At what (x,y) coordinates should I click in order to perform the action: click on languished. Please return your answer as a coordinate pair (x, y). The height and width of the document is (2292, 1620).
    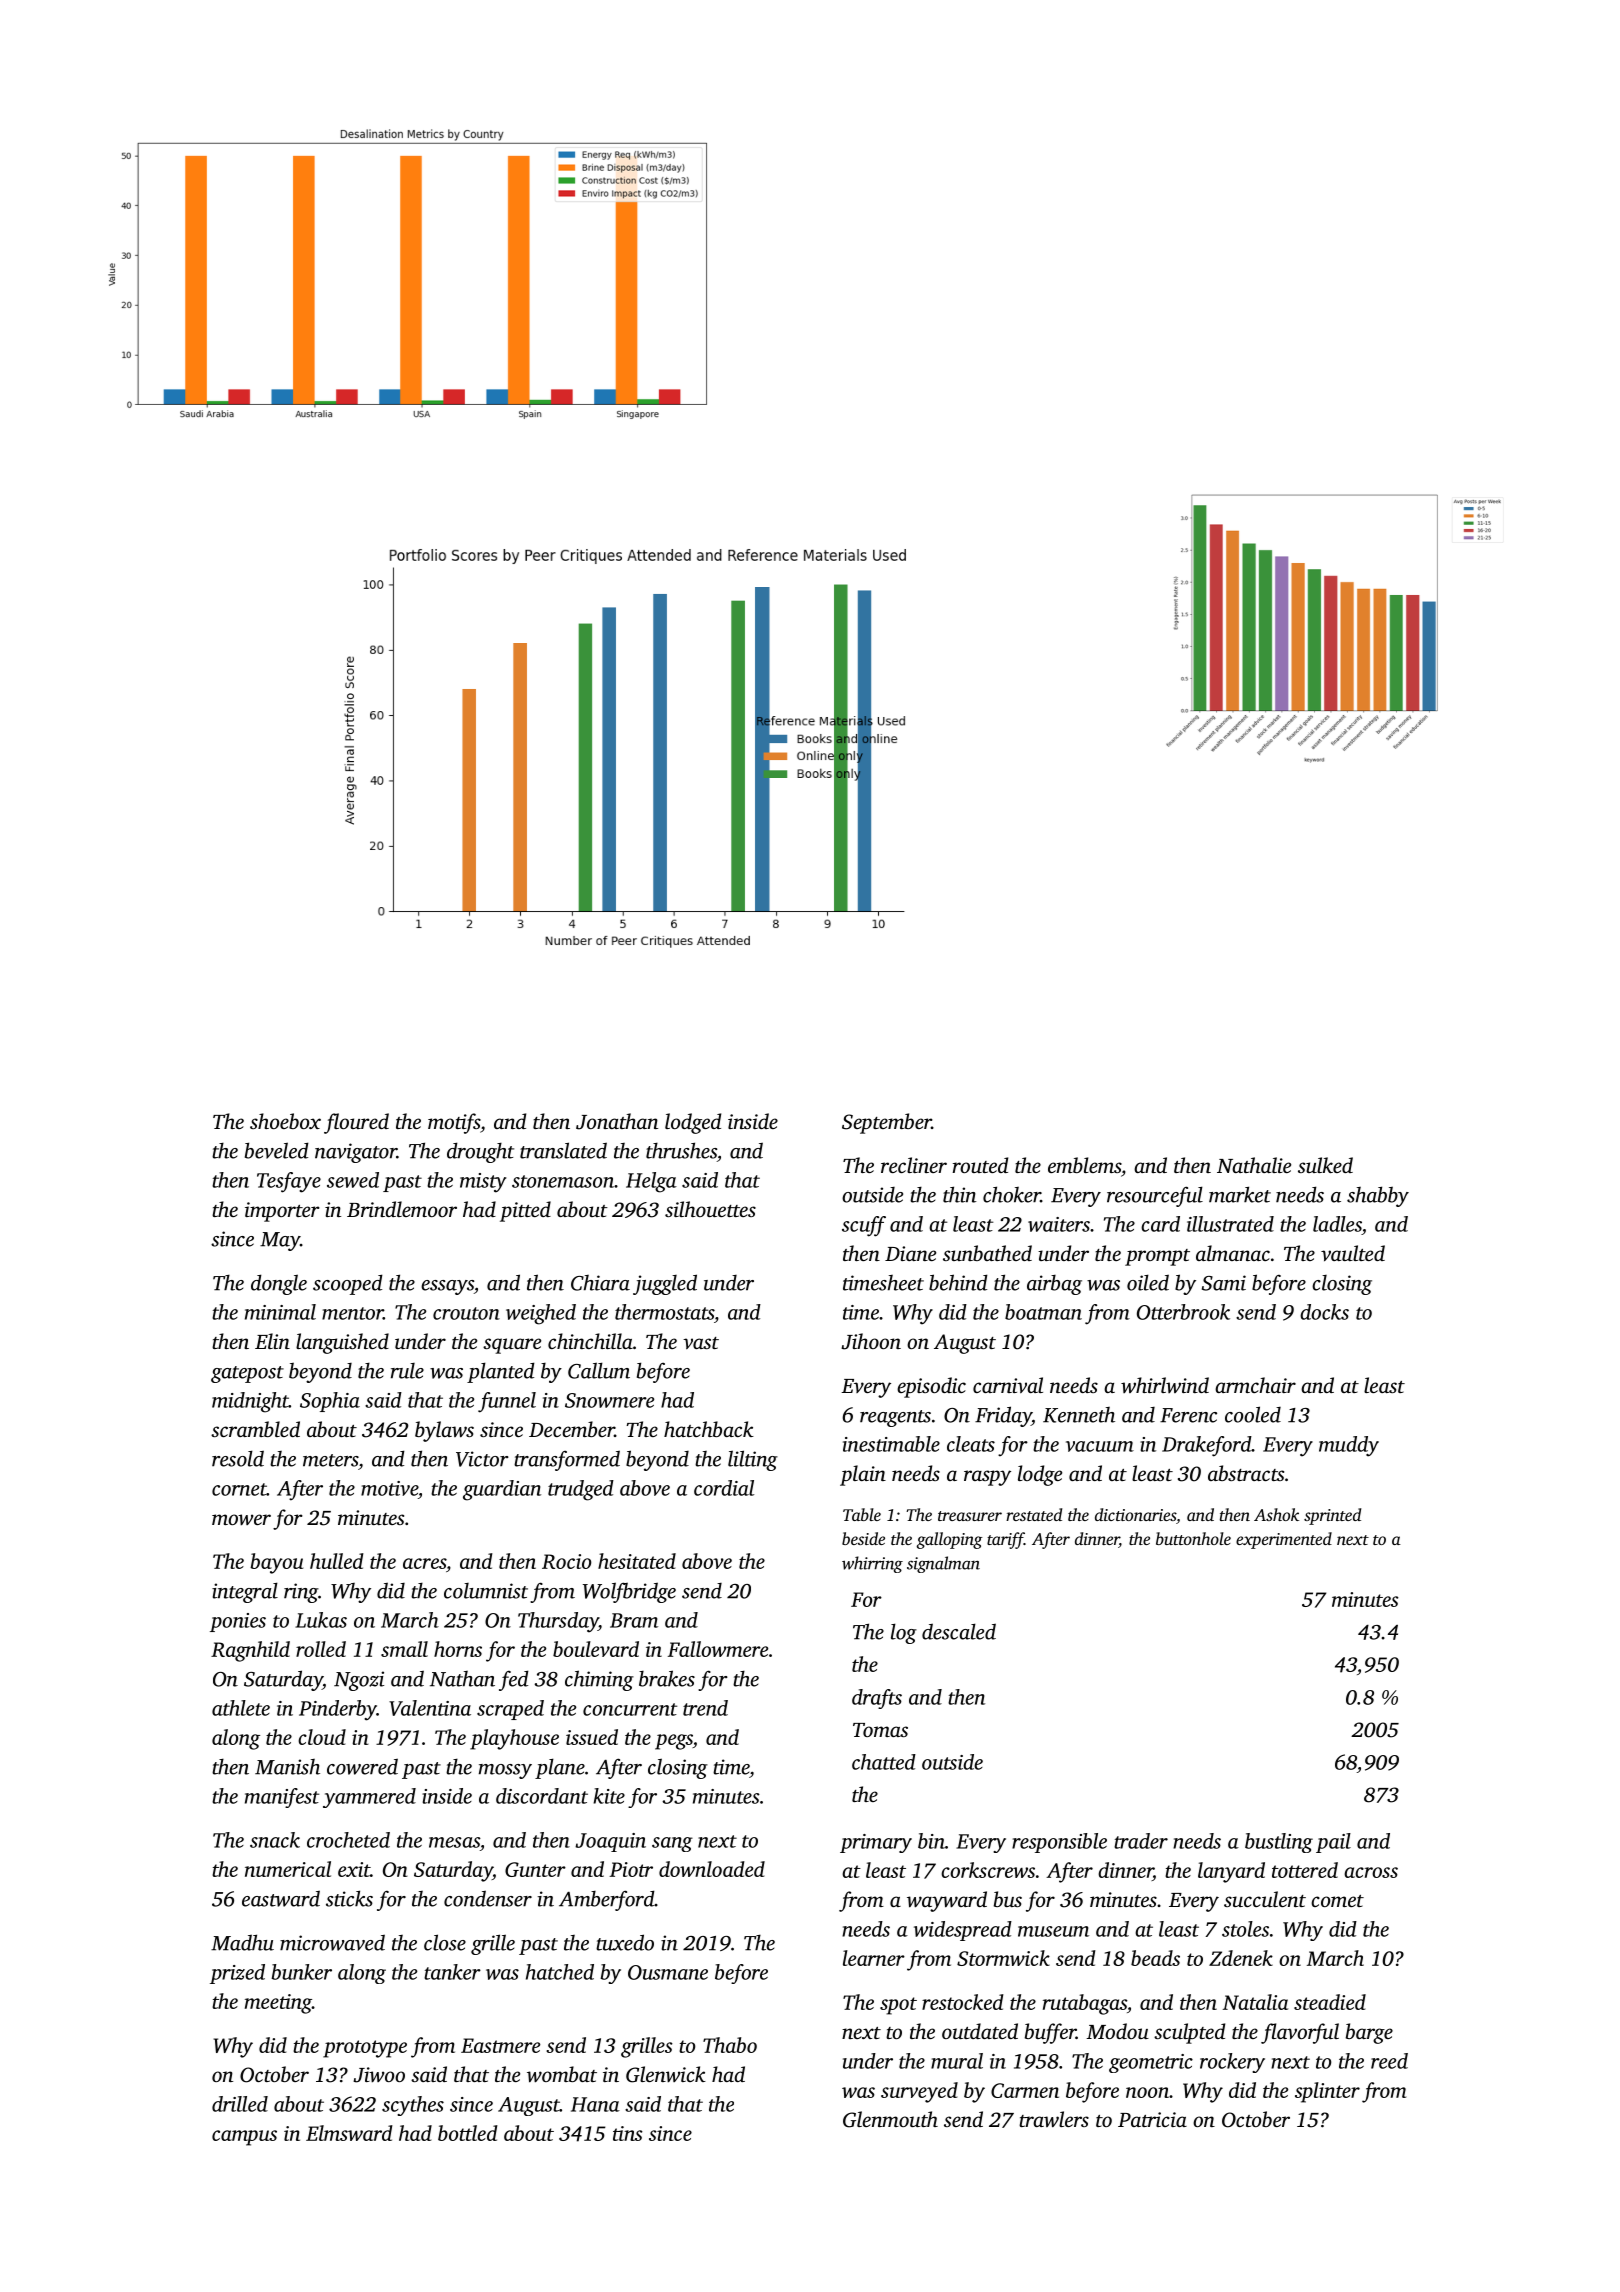
    Looking at the image, I should click on (342, 1343).
